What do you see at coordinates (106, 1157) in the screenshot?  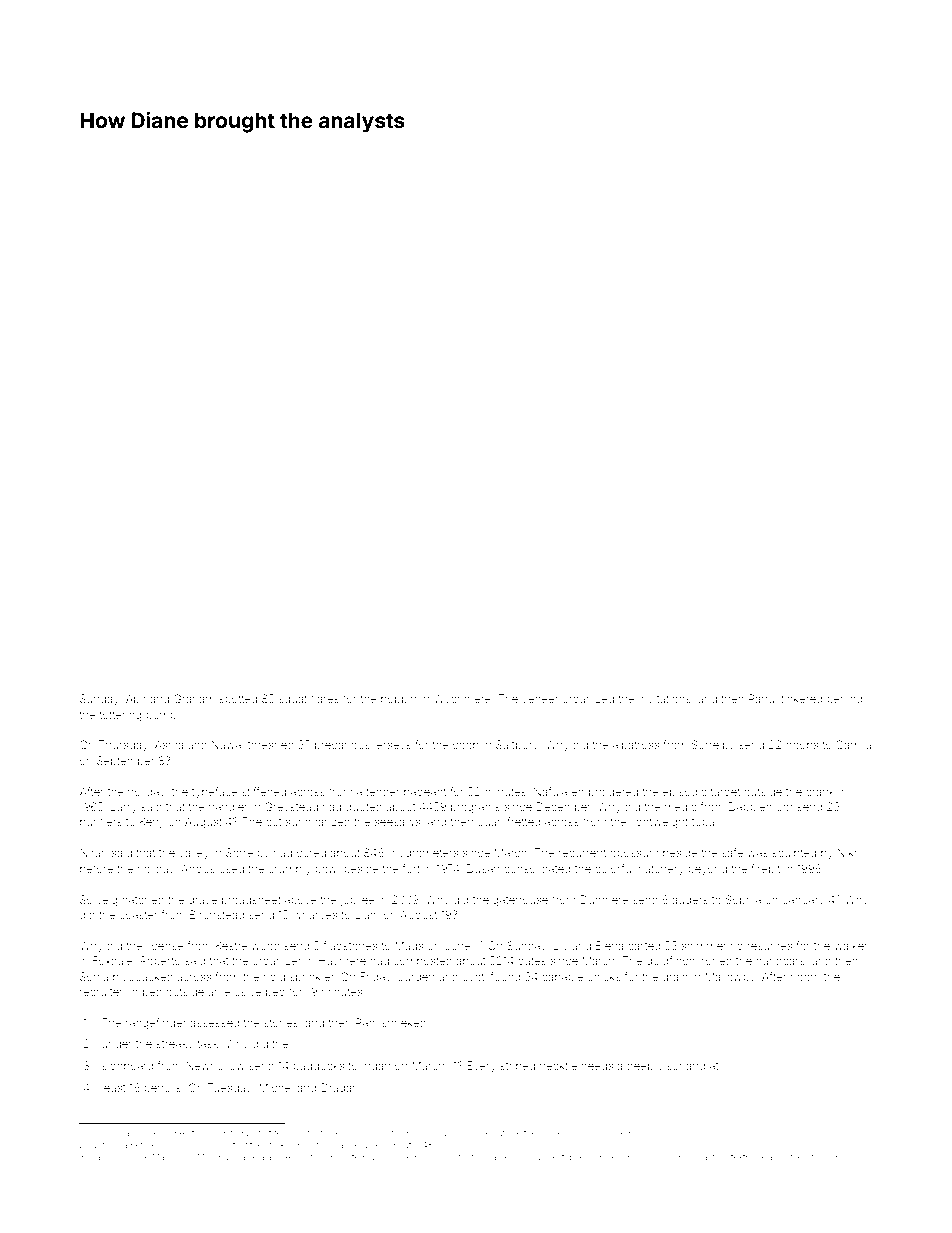 I see `branches` at bounding box center [106, 1157].
